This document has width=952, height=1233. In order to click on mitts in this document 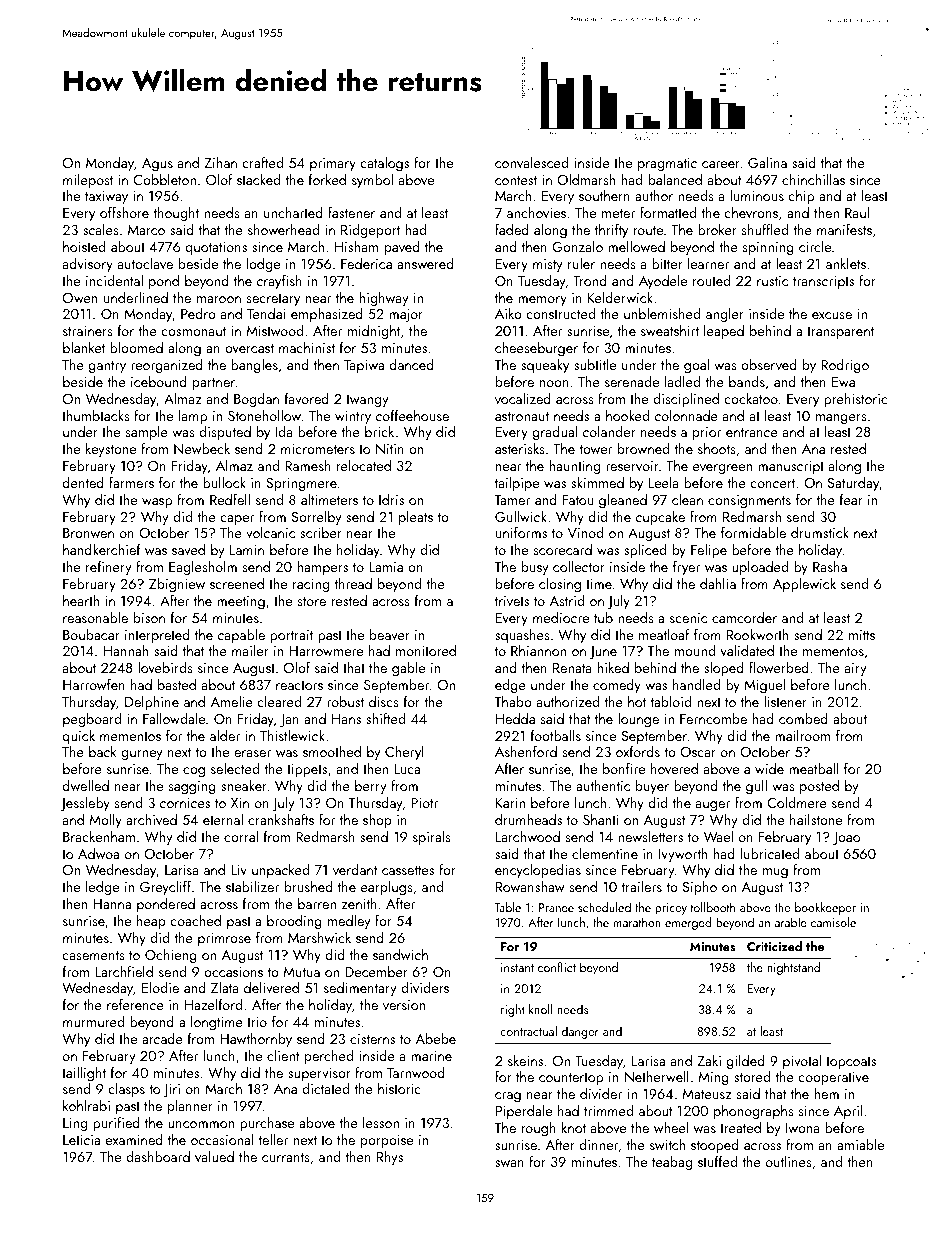, I will do `click(862, 635)`.
